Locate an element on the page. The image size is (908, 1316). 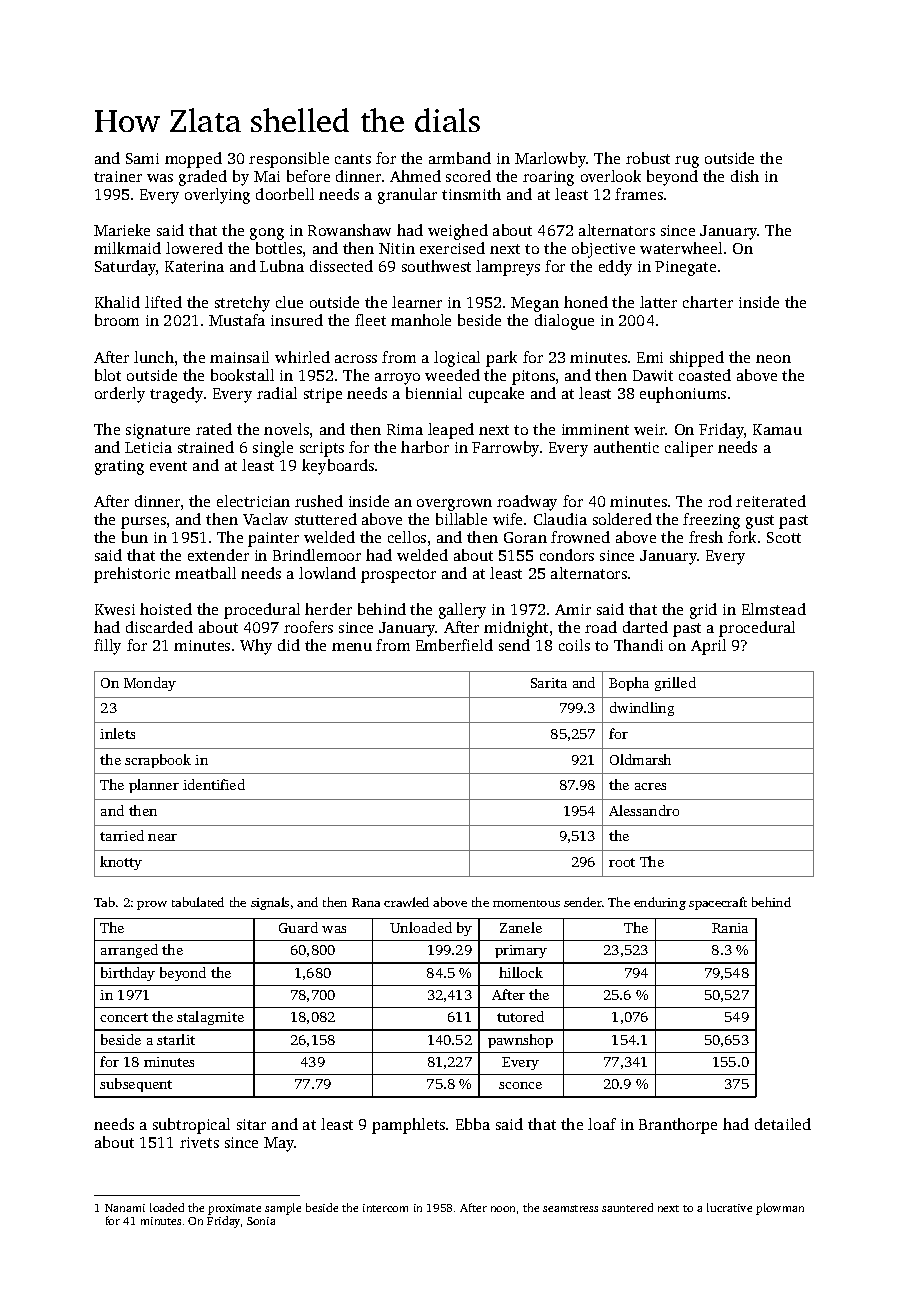
coasted is located at coordinates (705, 375).
